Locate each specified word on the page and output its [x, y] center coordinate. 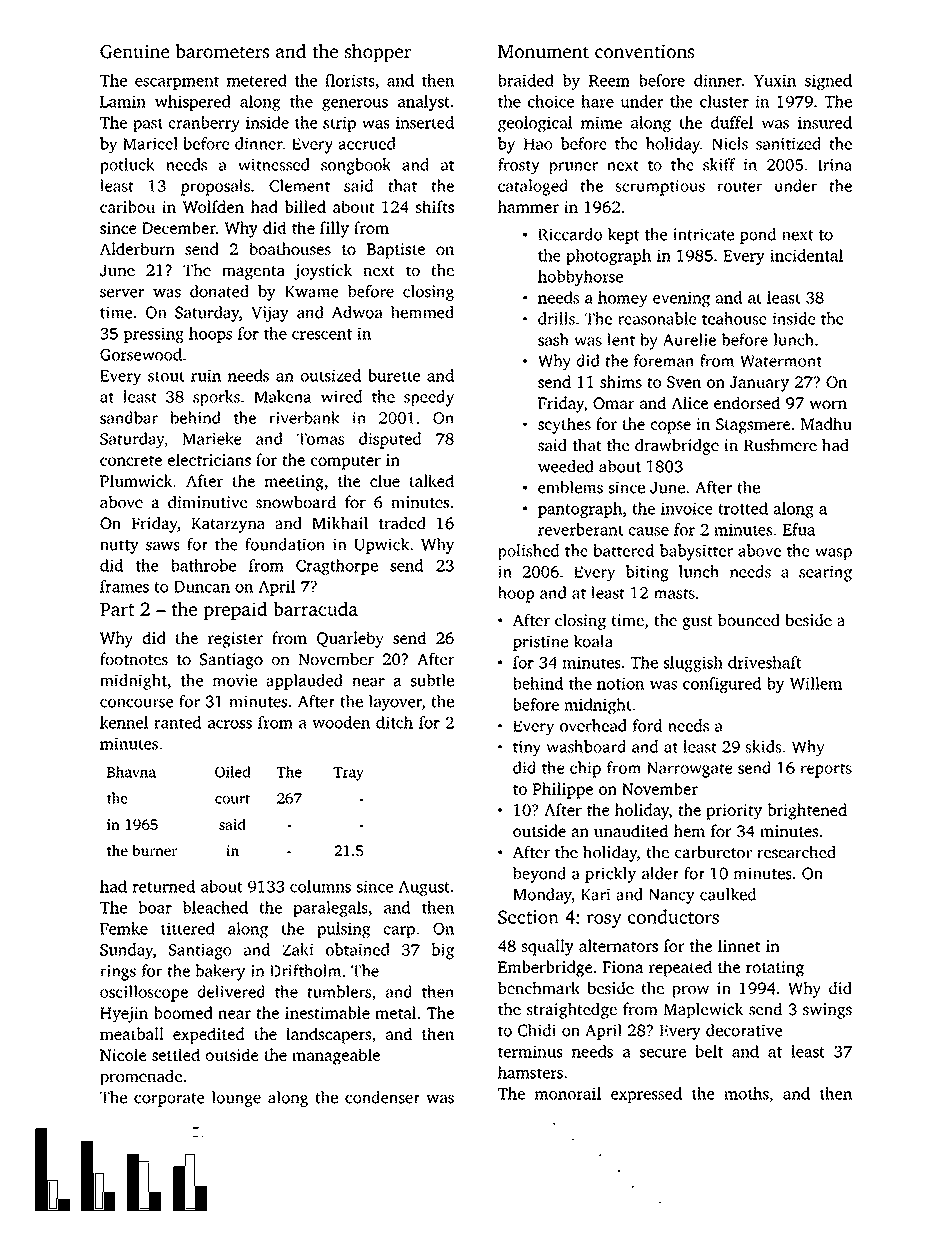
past [148, 125]
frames [124, 586]
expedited [209, 1035]
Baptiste [396, 251]
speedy [429, 398]
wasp [833, 554]
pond [758, 236]
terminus [530, 1051]
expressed [646, 1095]
